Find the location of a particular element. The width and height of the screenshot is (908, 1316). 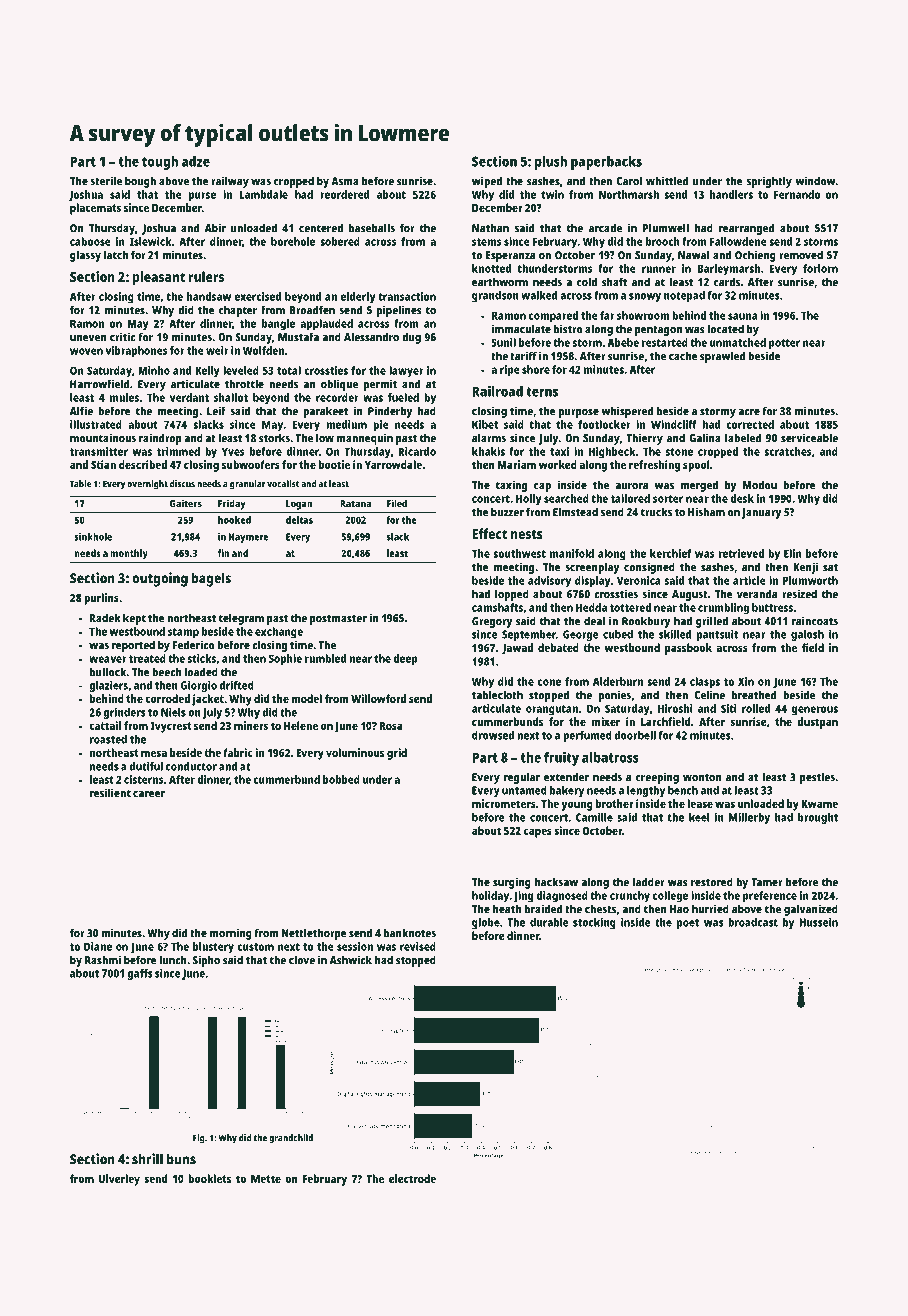

sterile is located at coordinates (106, 181).
